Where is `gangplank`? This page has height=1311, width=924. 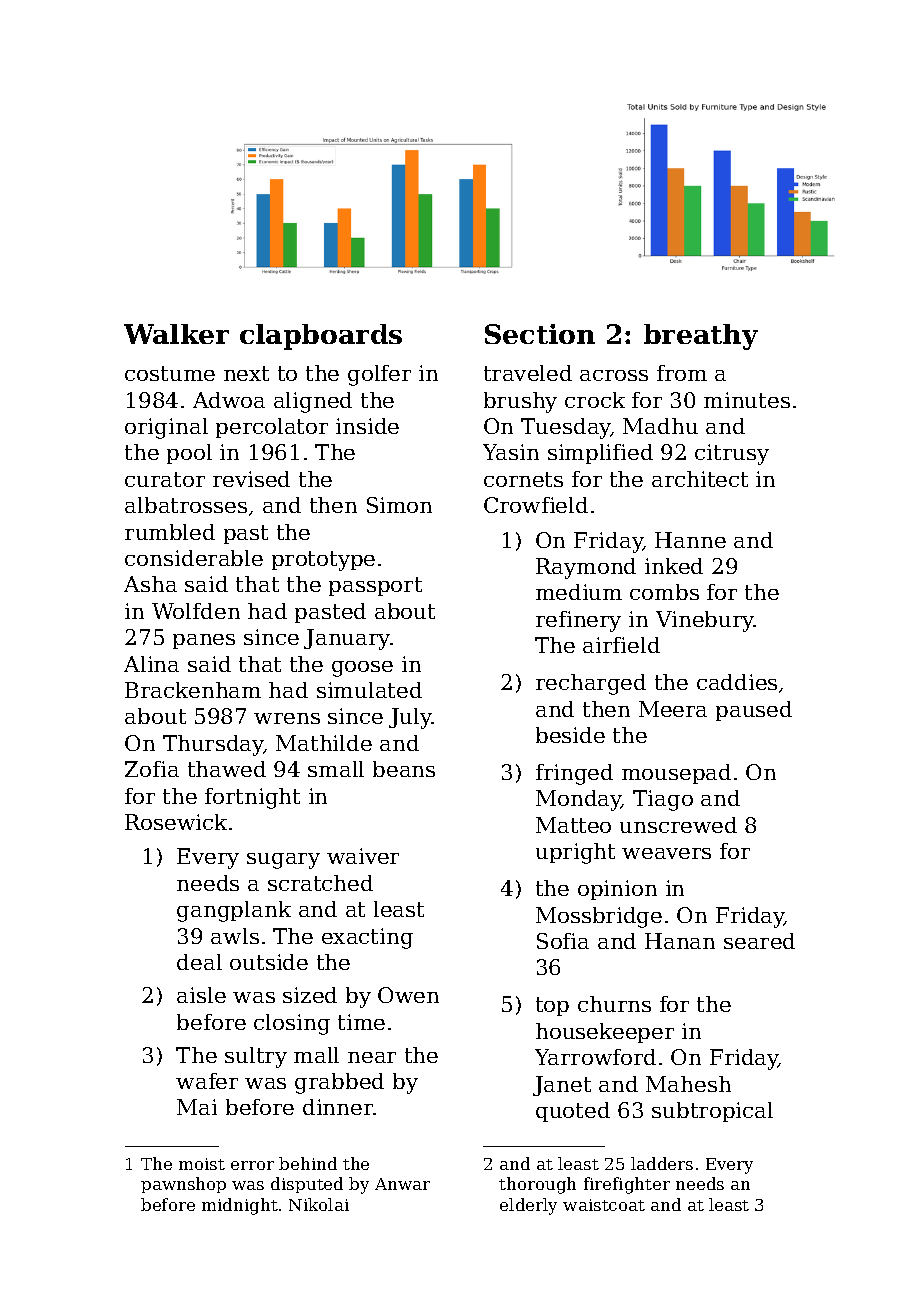
gangplank is located at coordinates (234, 911).
